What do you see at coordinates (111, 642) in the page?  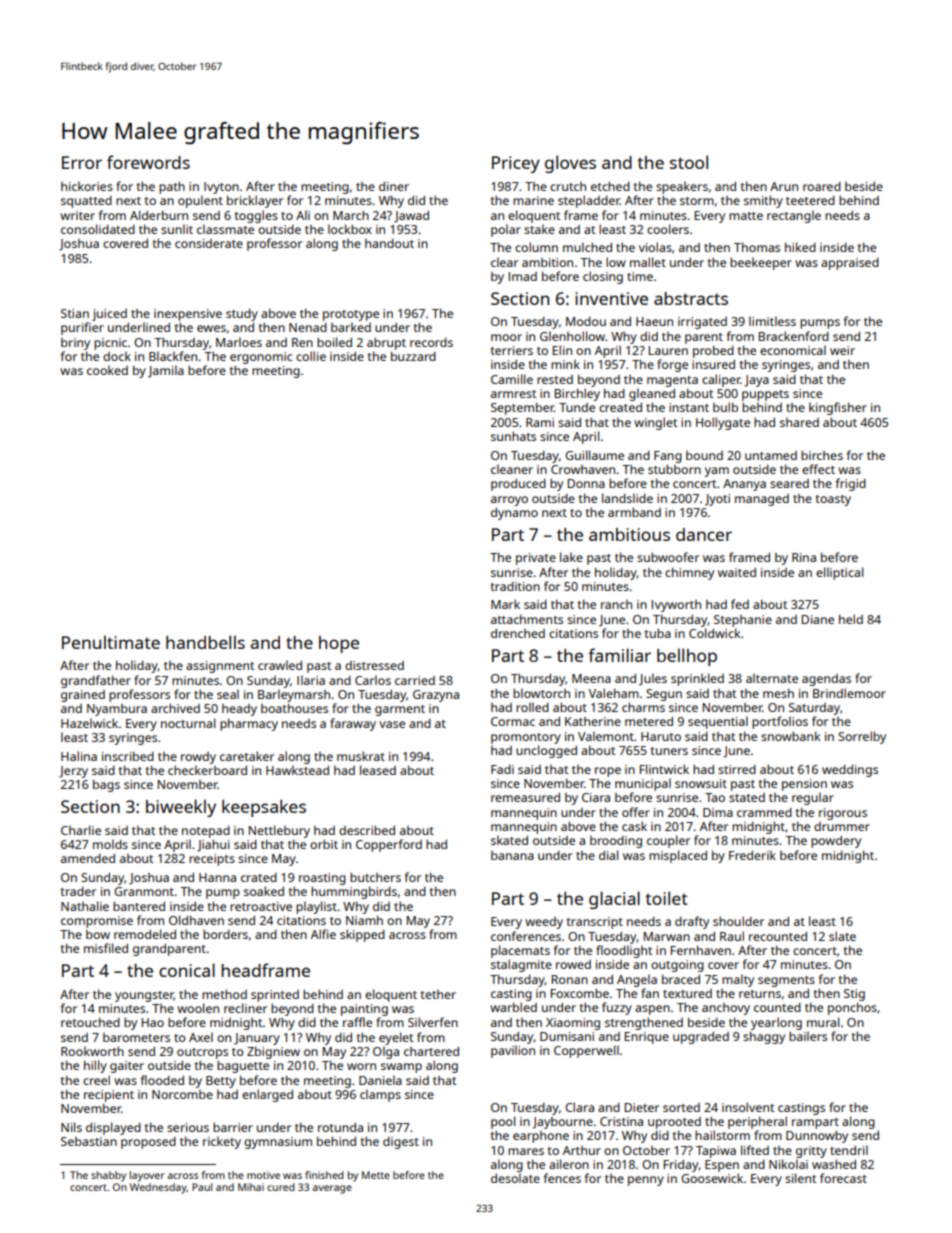 I see `Penultimate` at bounding box center [111, 642].
